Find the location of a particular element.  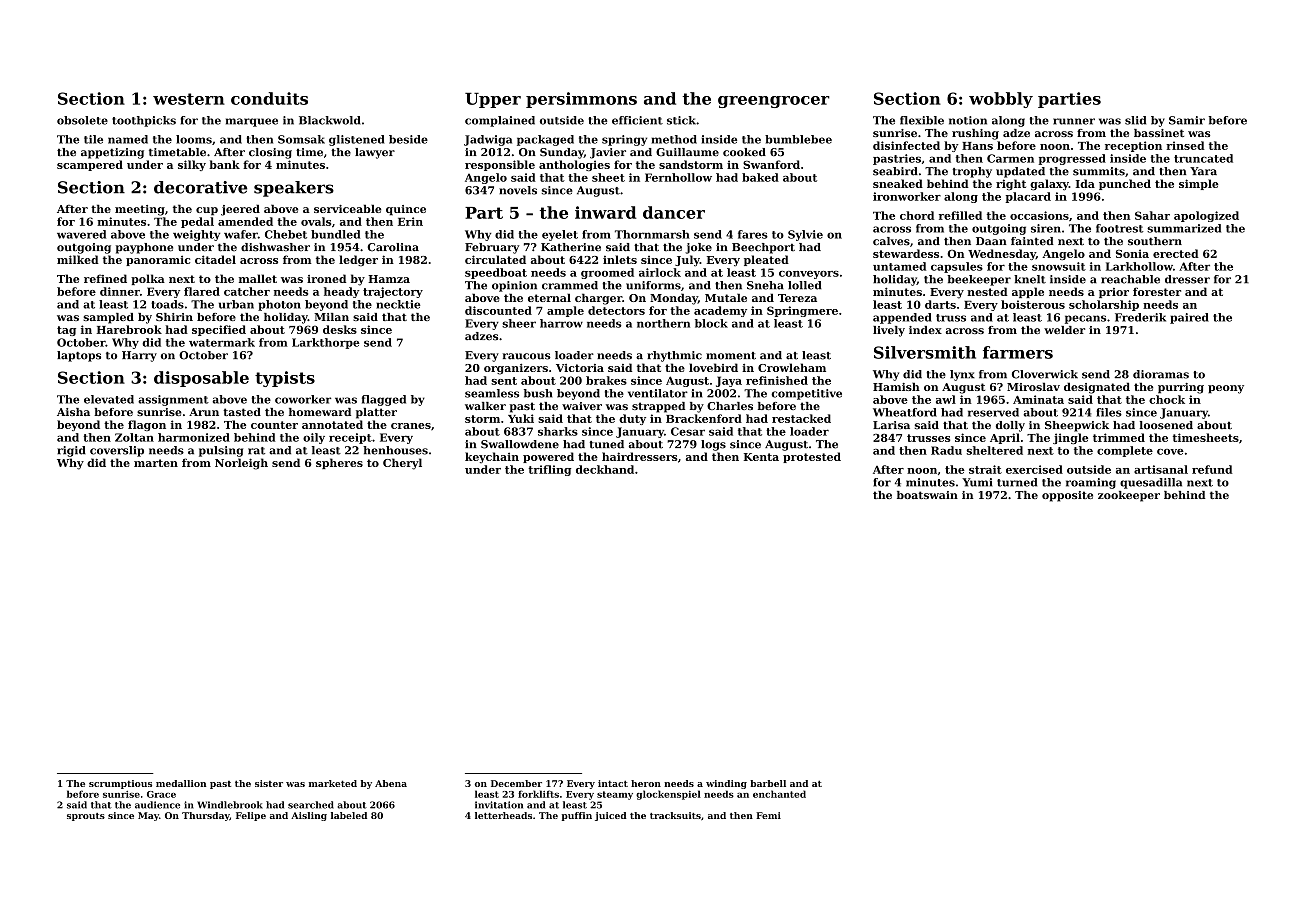

spheres is located at coordinates (339, 463).
